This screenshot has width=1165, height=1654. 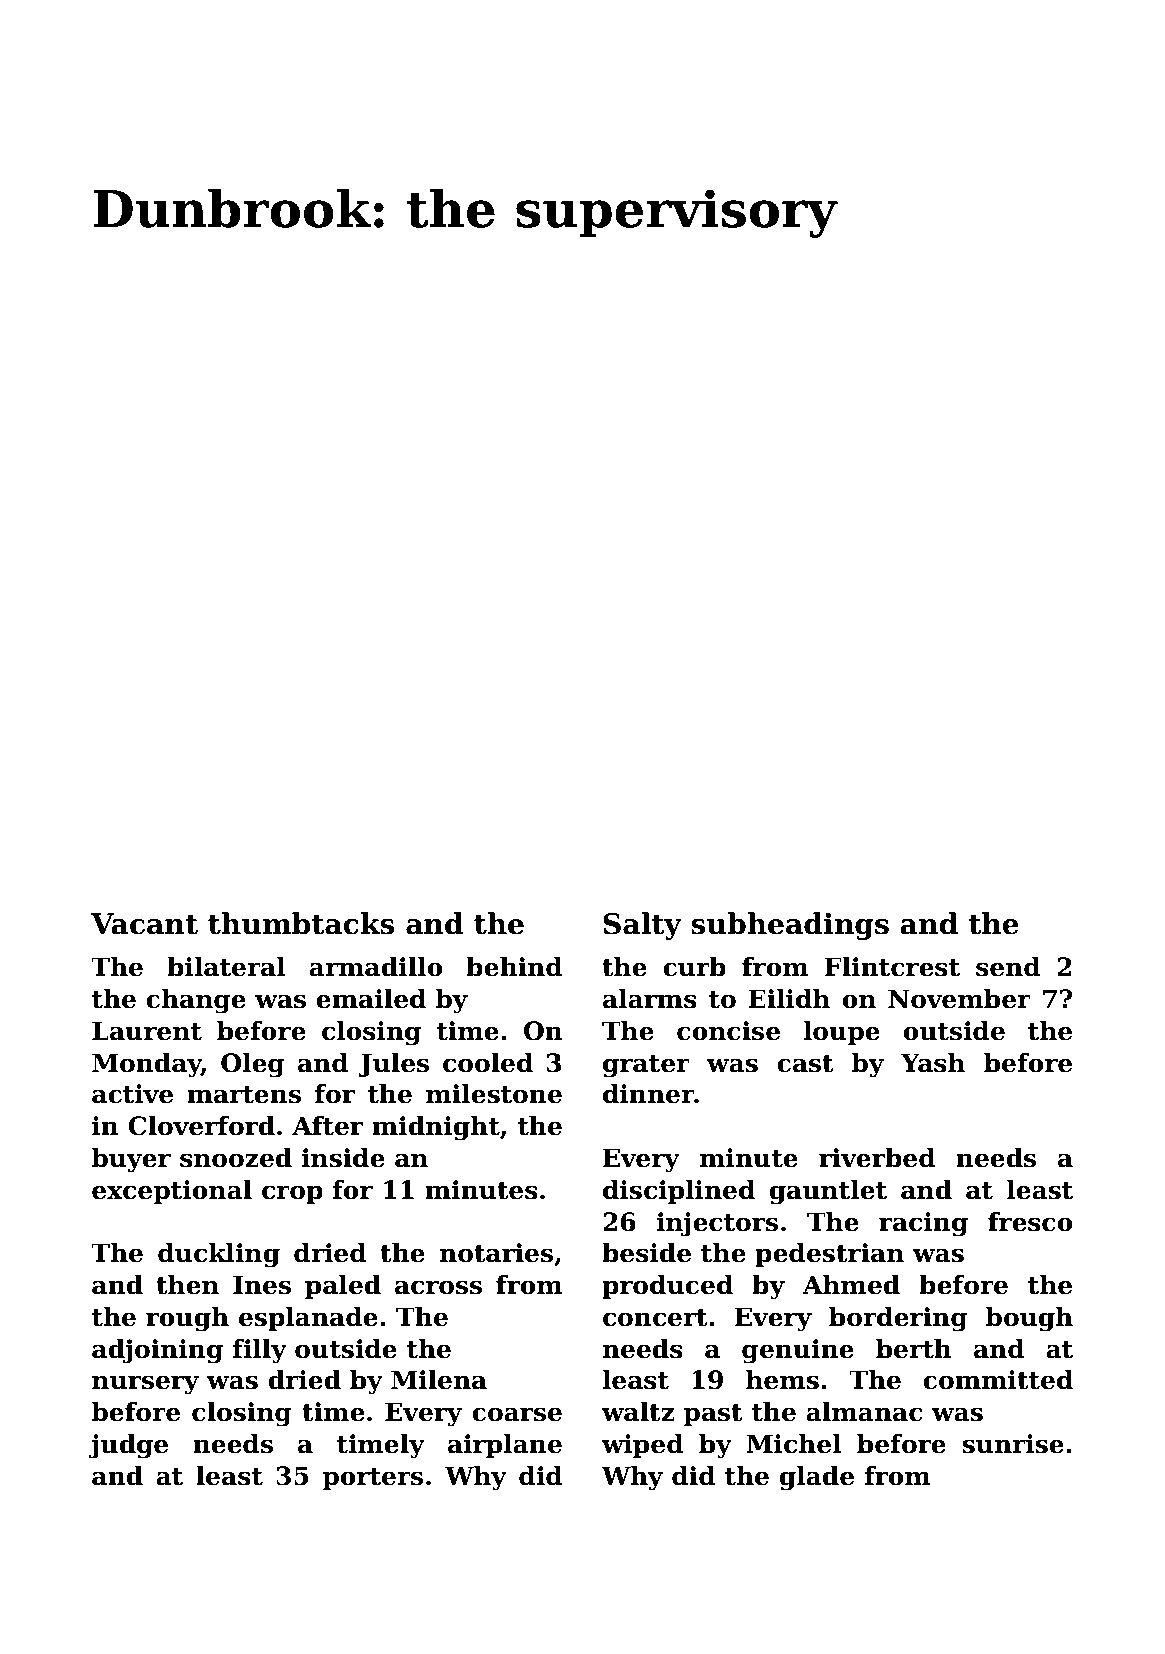 What do you see at coordinates (128, 1446) in the screenshot?
I see `judge` at bounding box center [128, 1446].
